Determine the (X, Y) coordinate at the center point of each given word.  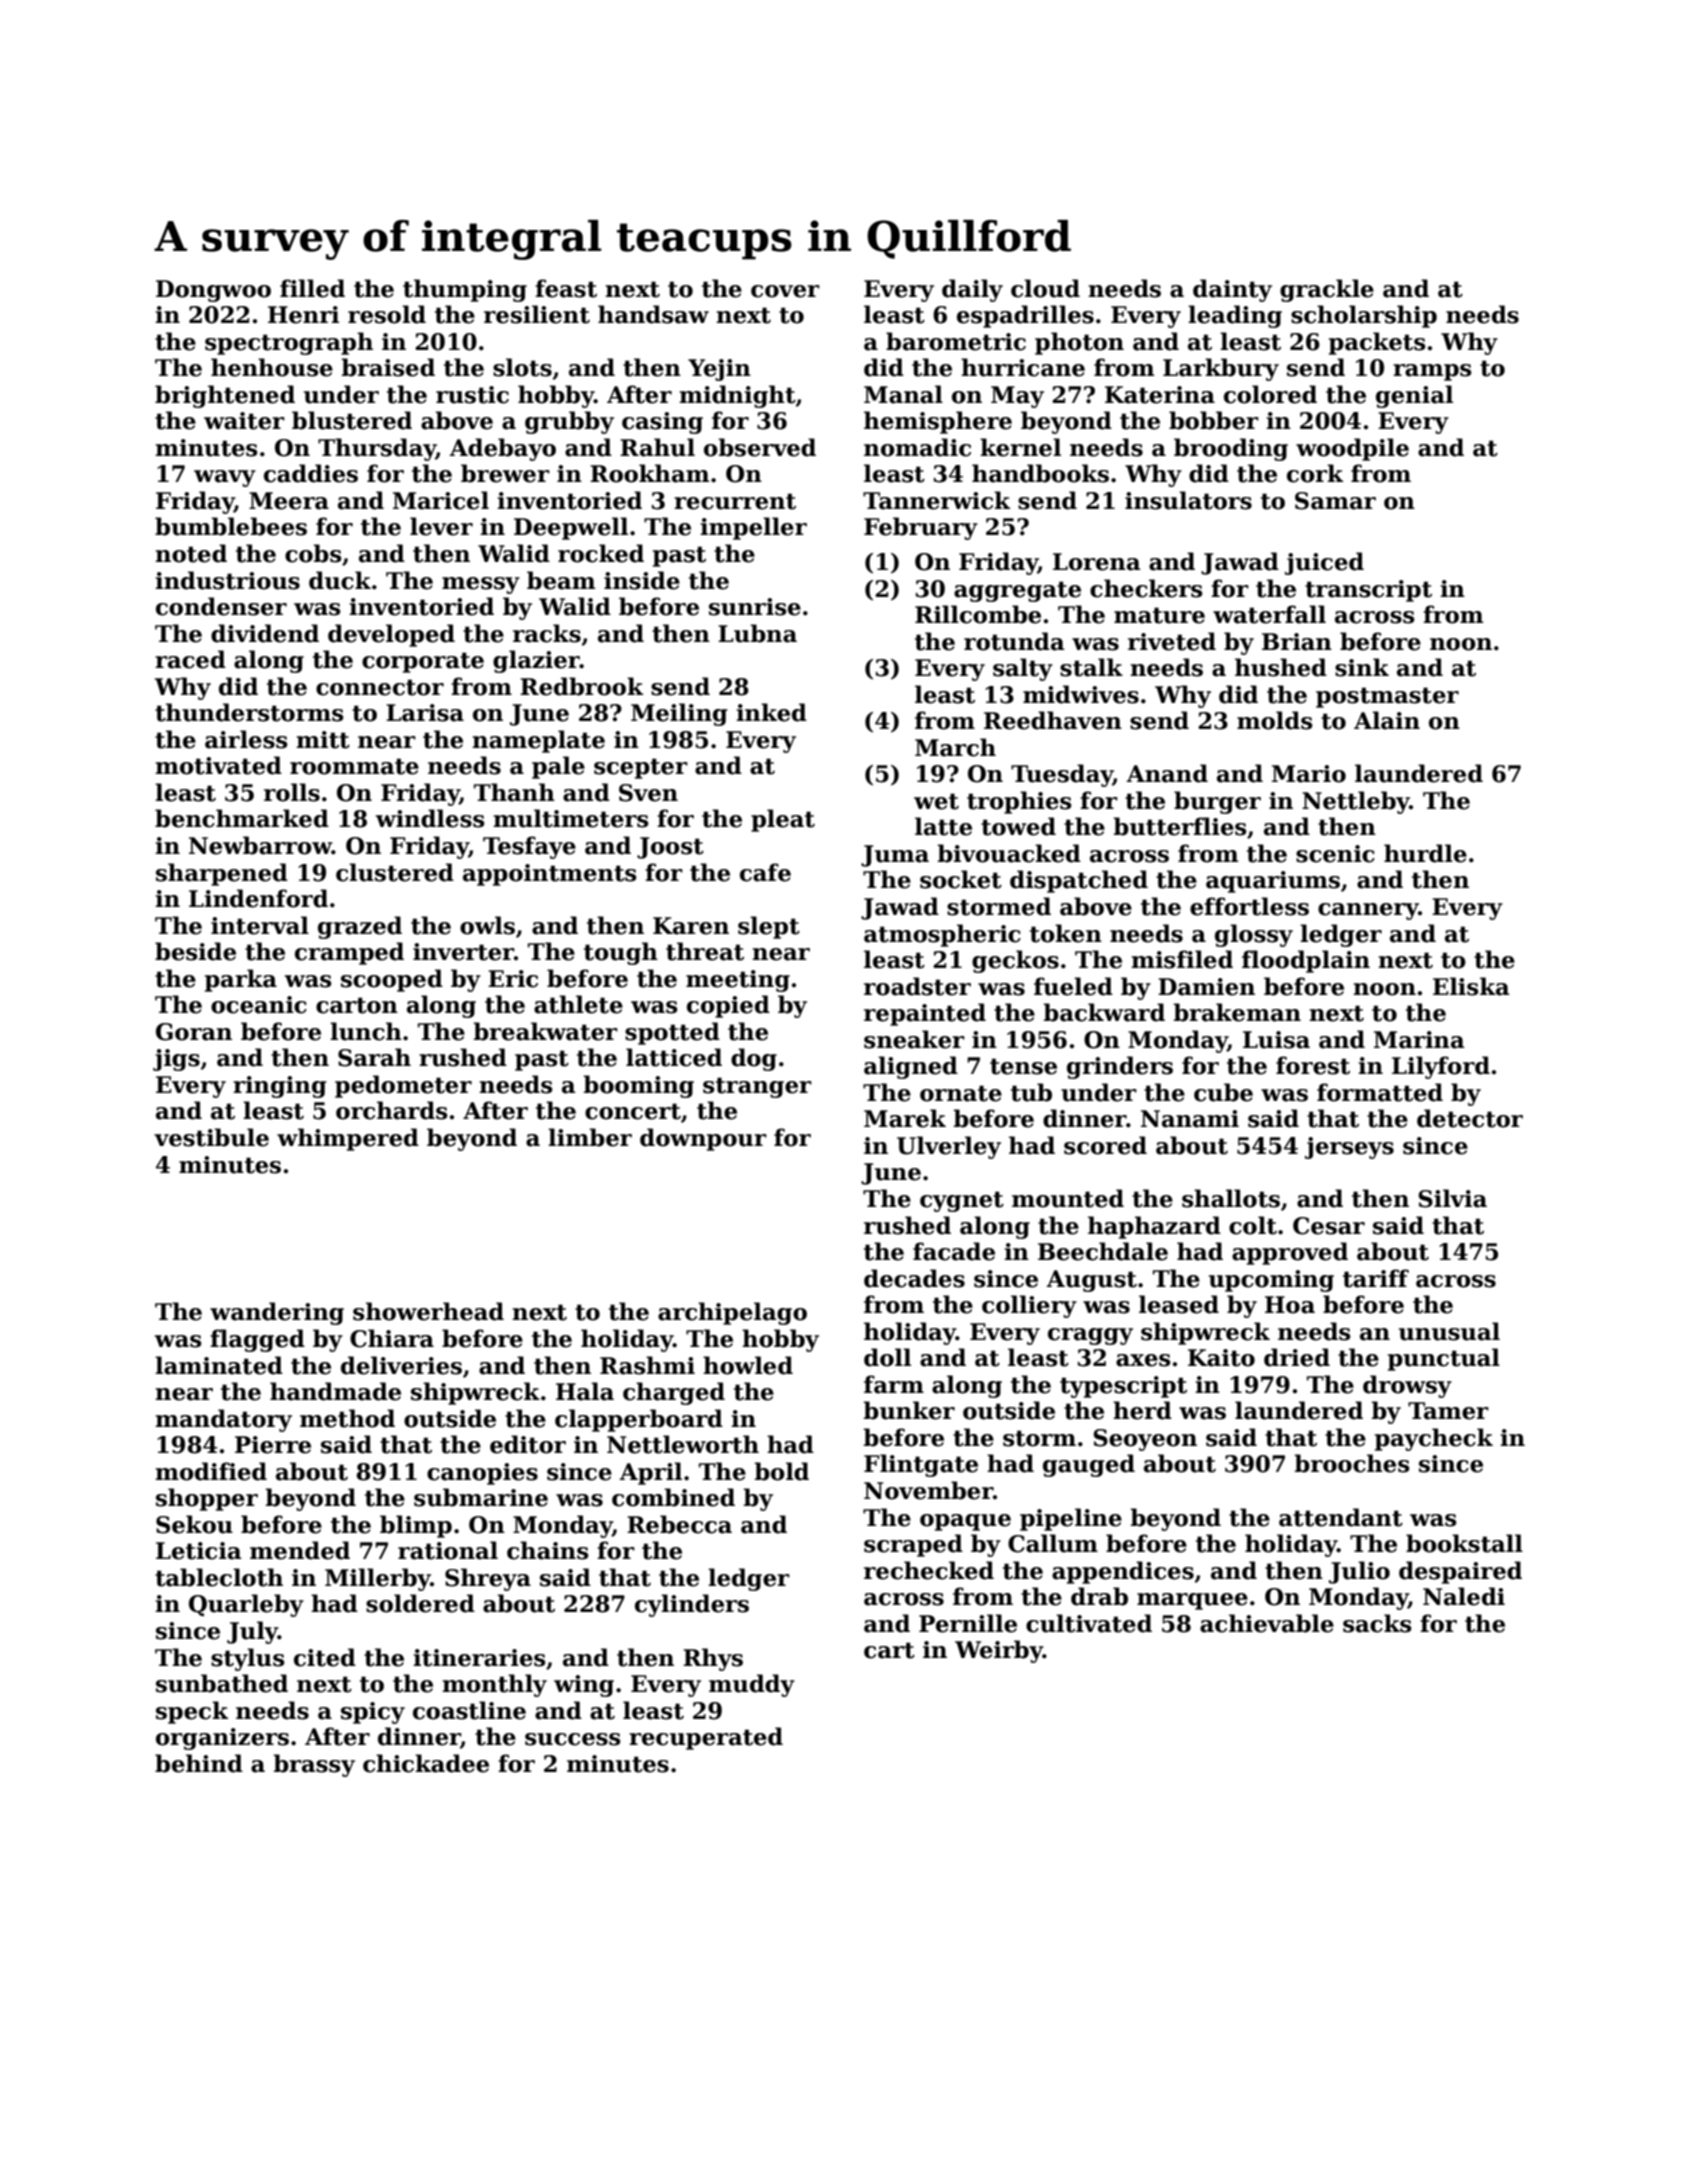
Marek (905, 1118)
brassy (314, 1765)
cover (785, 291)
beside (195, 951)
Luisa (1276, 1040)
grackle (1327, 290)
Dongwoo (213, 291)
